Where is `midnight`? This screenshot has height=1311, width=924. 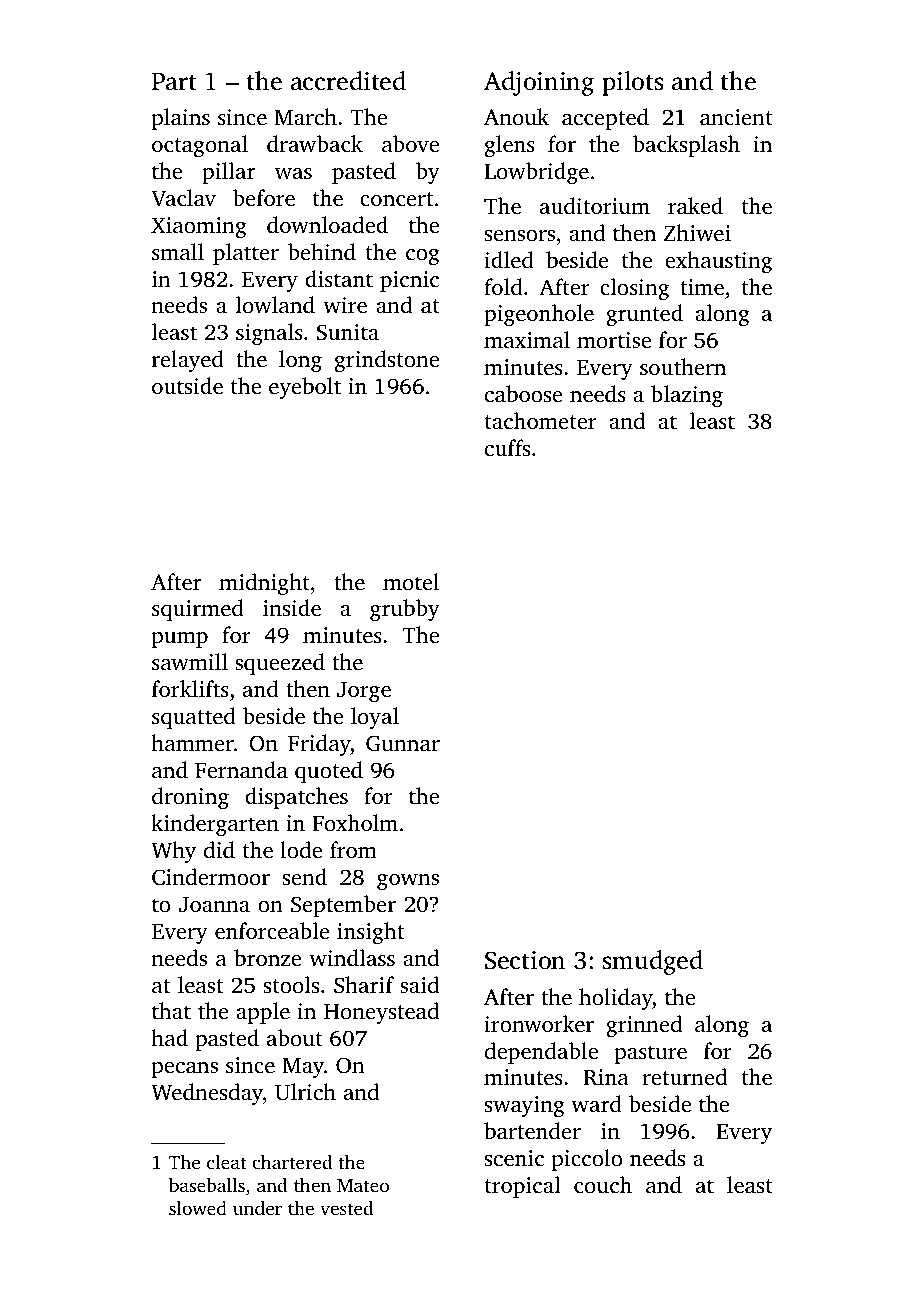 midnight is located at coordinates (264, 584).
